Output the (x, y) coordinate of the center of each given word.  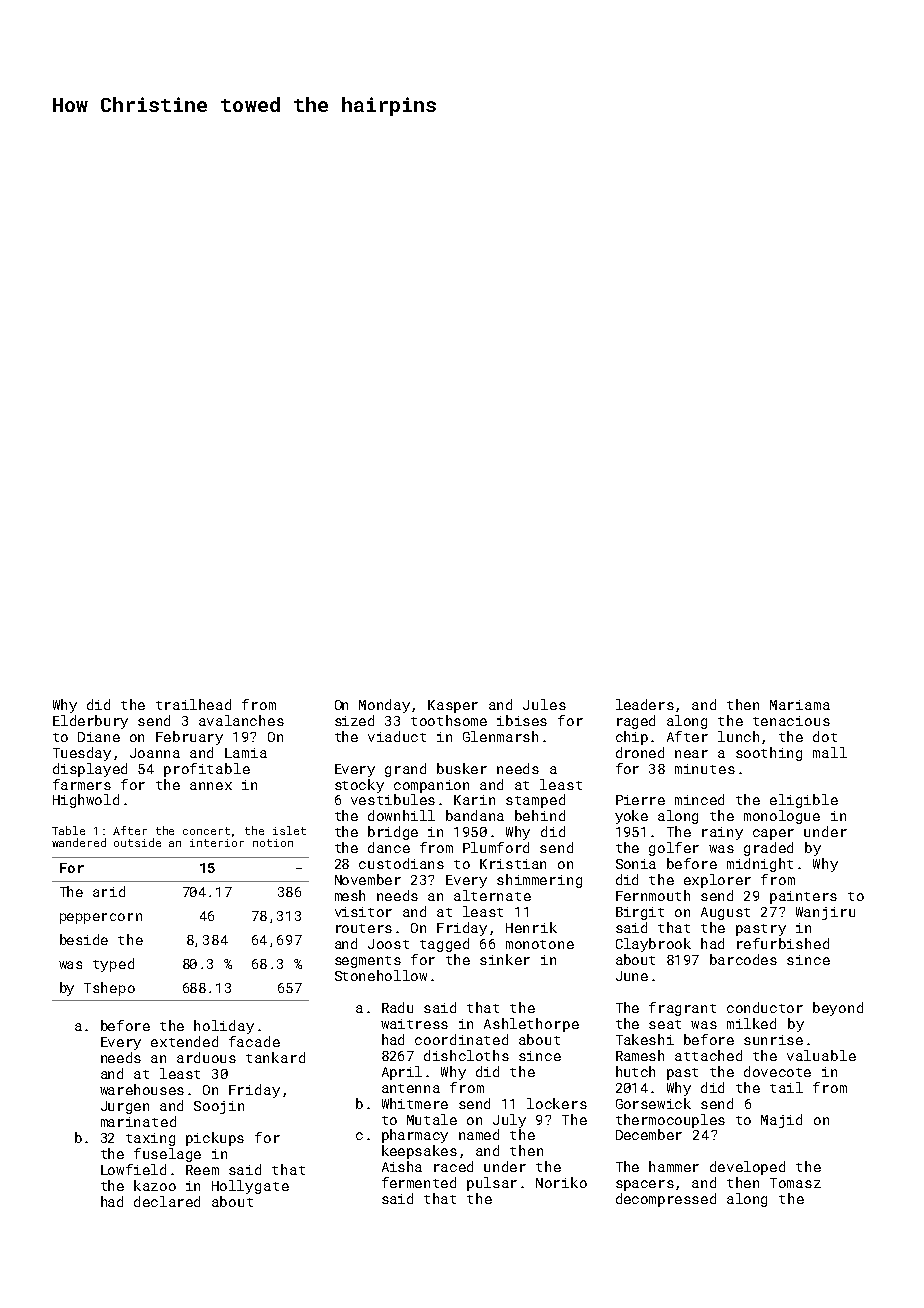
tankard (275, 1057)
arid (109, 891)
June (632, 976)
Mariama (800, 705)
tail (786, 1087)
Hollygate (250, 1187)
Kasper (453, 706)
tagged (444, 945)
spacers (645, 1185)
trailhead (193, 704)
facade (254, 1041)
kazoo (155, 1185)
